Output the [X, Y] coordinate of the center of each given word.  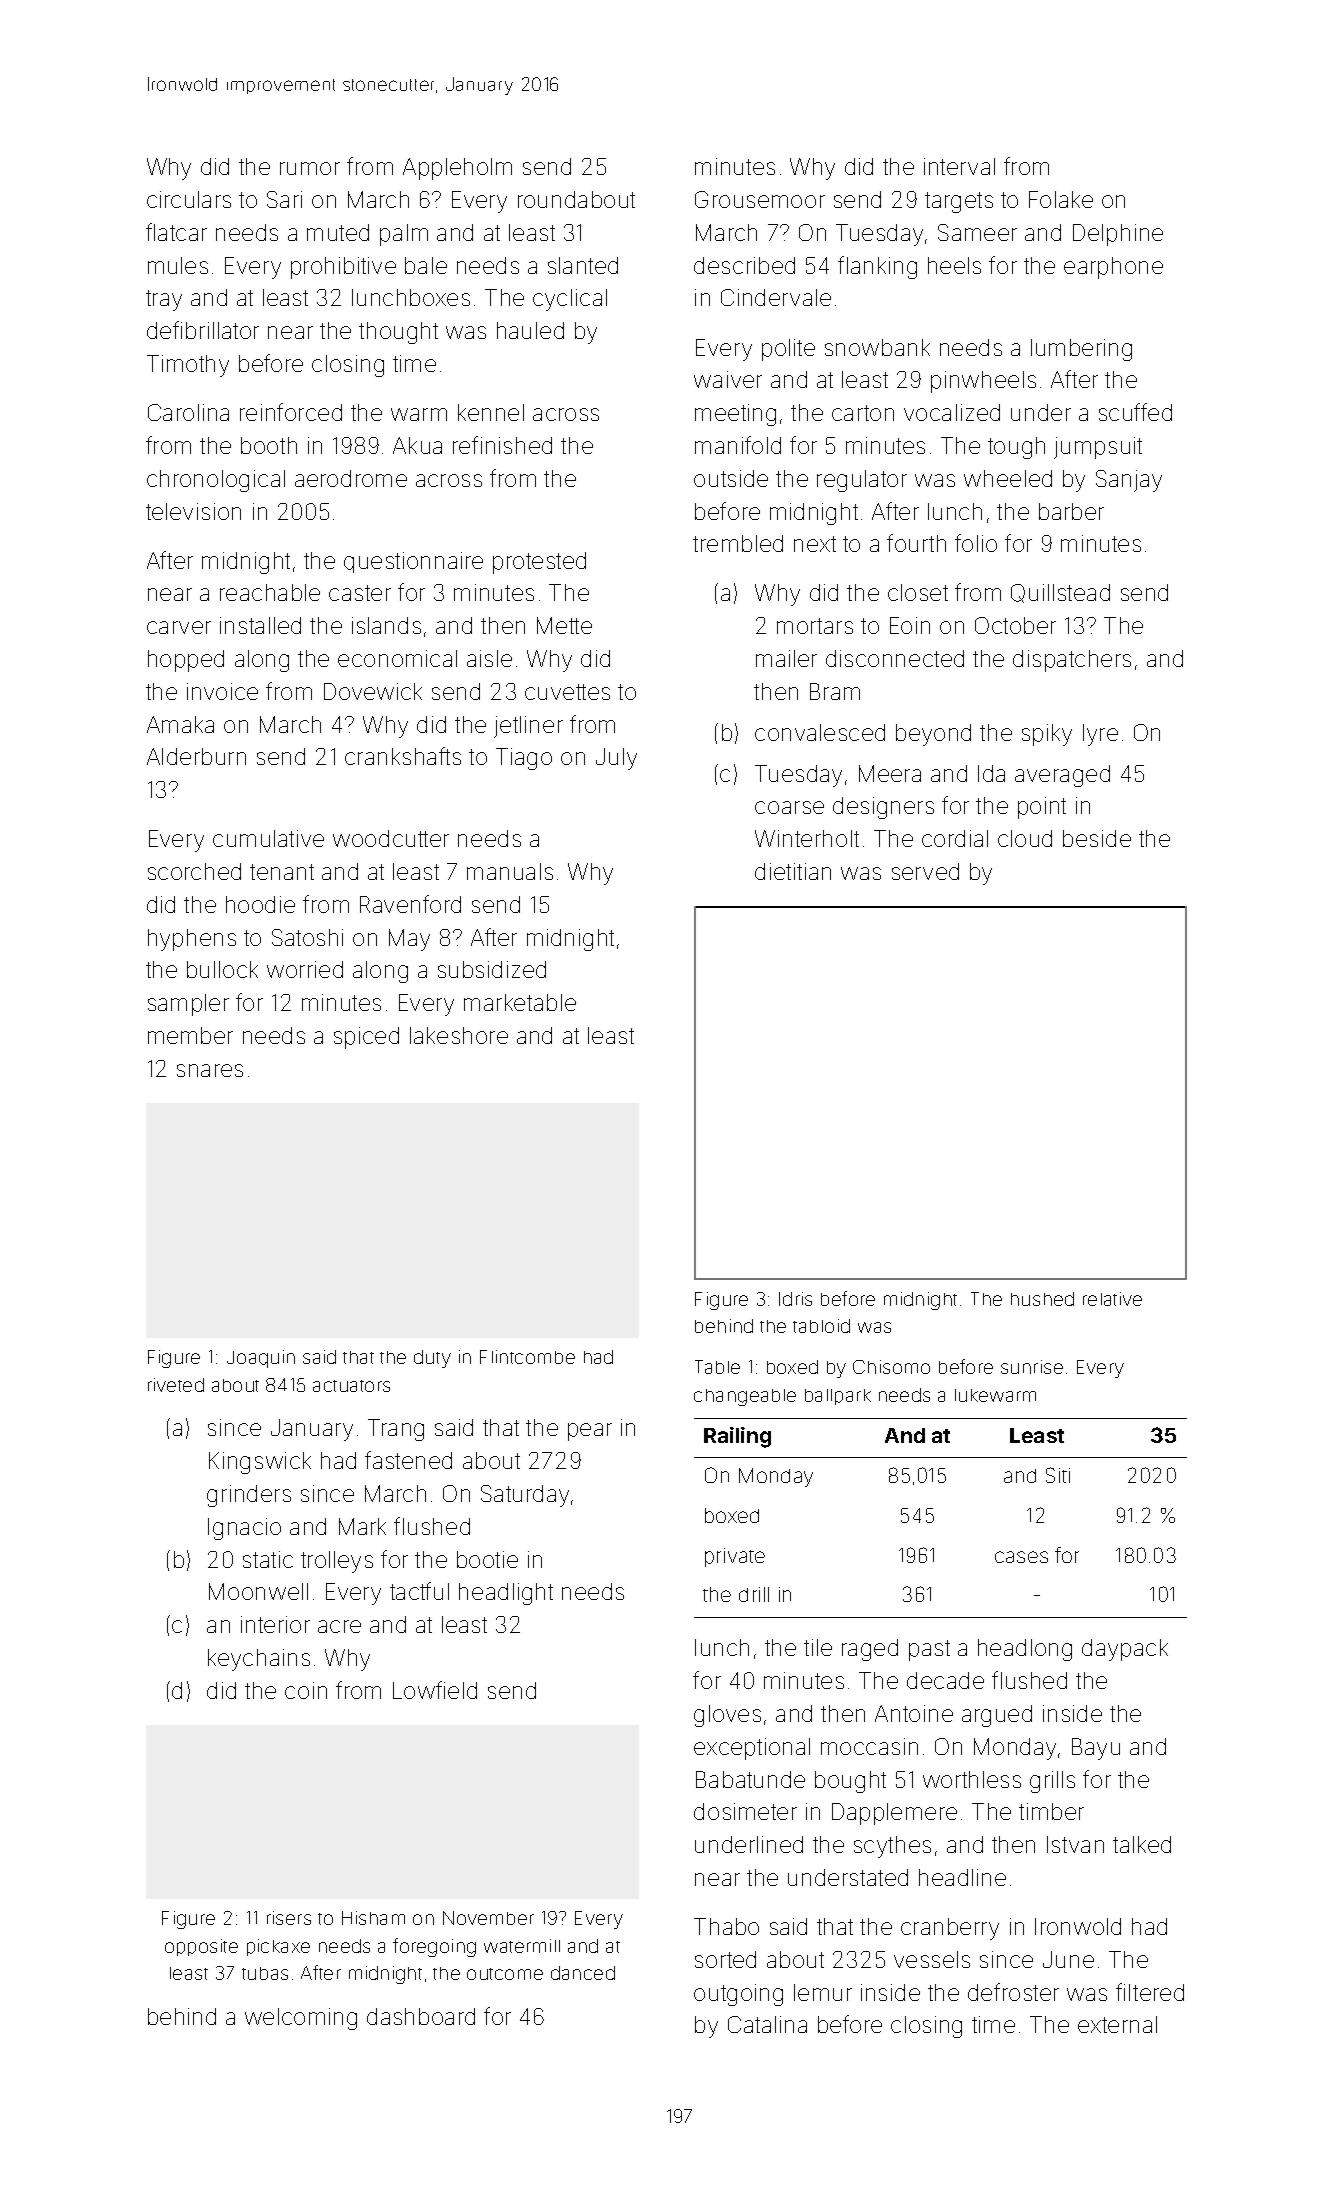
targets [959, 202]
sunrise [1032, 1367]
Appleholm [457, 169]
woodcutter [391, 838]
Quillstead [1060, 593]
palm [404, 235]
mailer [786, 658]
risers [289, 1918]
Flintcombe [527, 1357]
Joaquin [261, 1359]
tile [818, 1647]
